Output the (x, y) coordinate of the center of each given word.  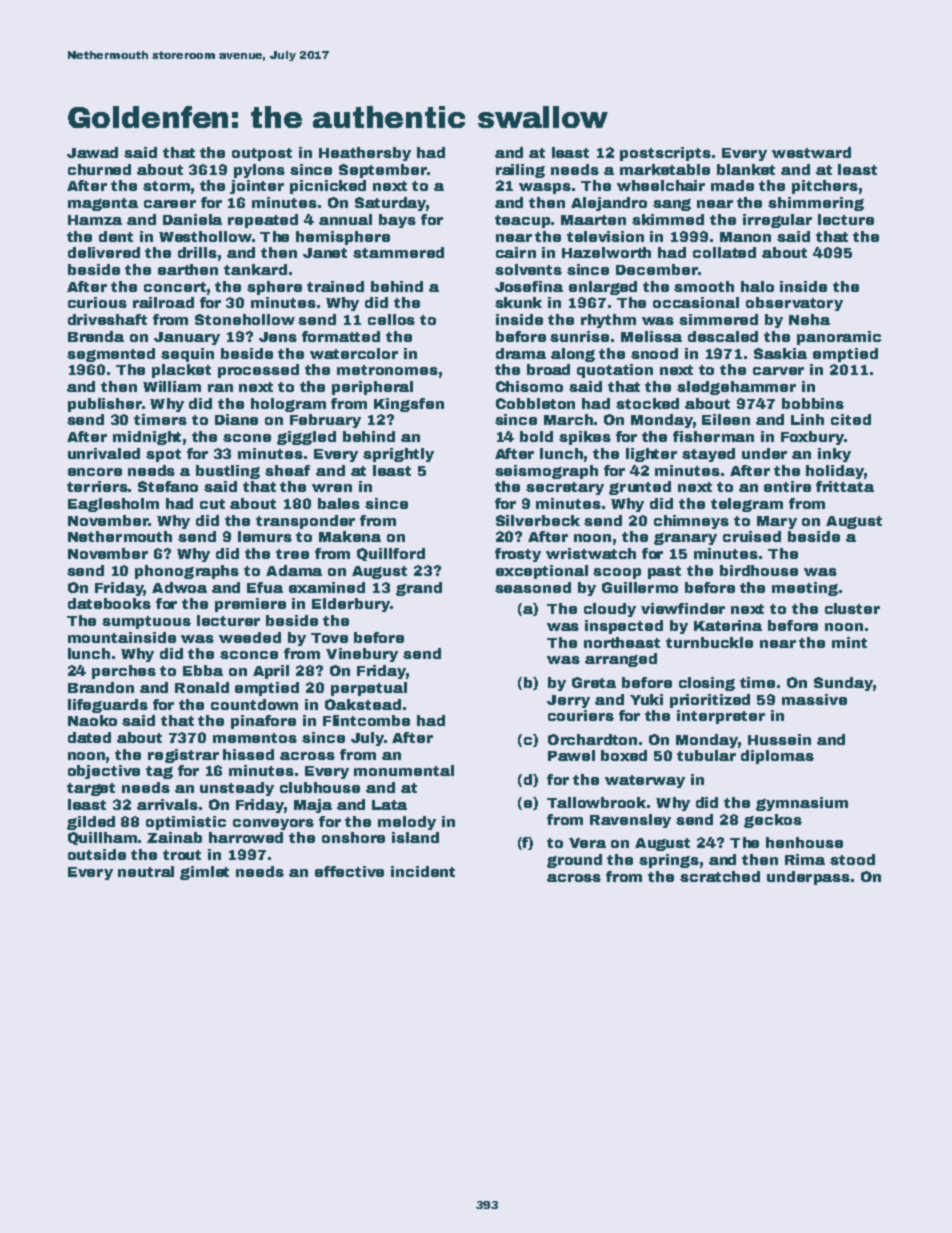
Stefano (168, 486)
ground (574, 861)
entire (787, 486)
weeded (250, 637)
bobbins (813, 403)
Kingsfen (409, 405)
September (383, 171)
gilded (91, 823)
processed (258, 371)
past (664, 572)
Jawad (92, 152)
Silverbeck (538, 520)
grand (419, 589)
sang (672, 205)
